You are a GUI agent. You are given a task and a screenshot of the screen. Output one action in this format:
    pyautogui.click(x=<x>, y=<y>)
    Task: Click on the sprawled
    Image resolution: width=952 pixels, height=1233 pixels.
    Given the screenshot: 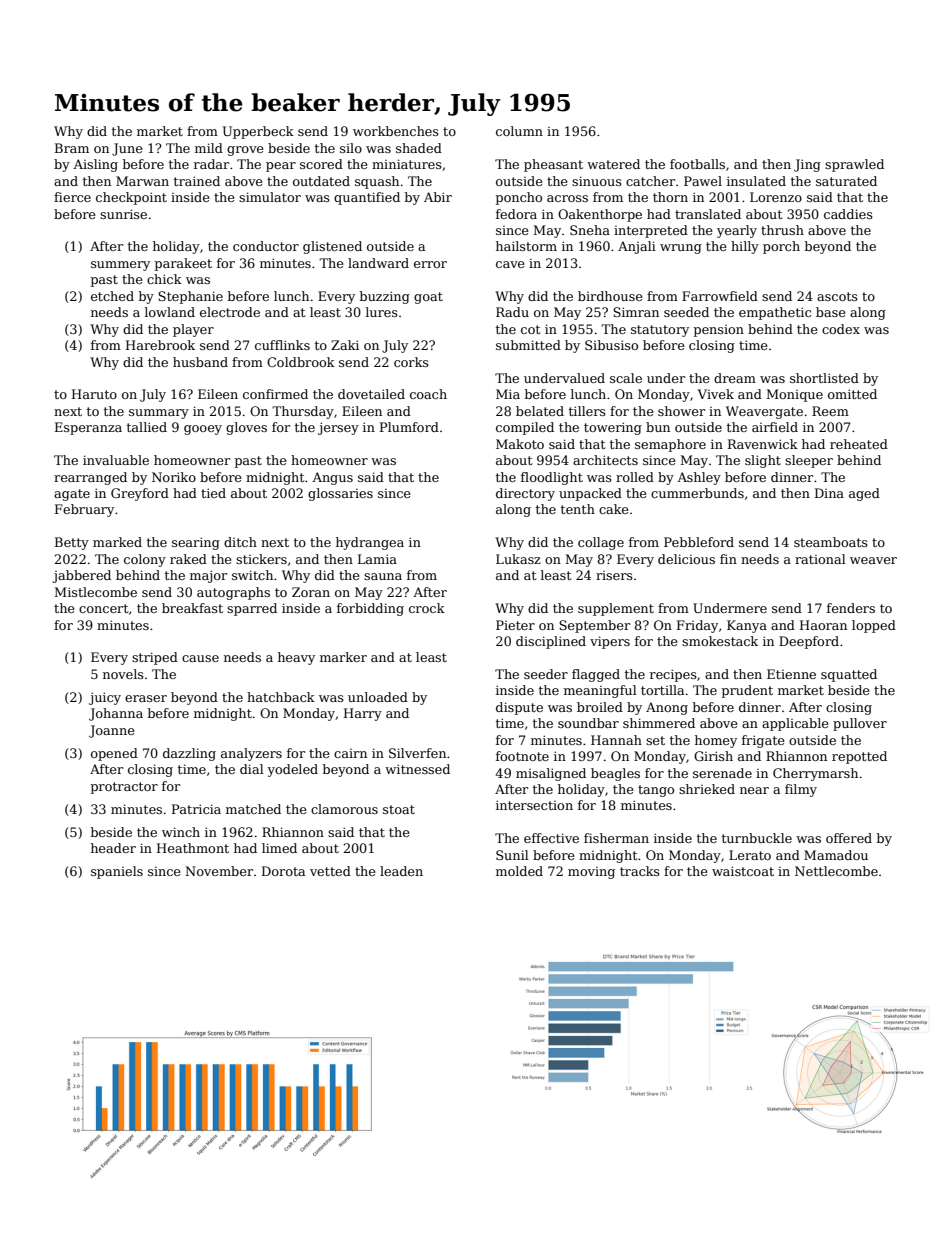 What is the action you would take?
    pyautogui.click(x=854, y=165)
